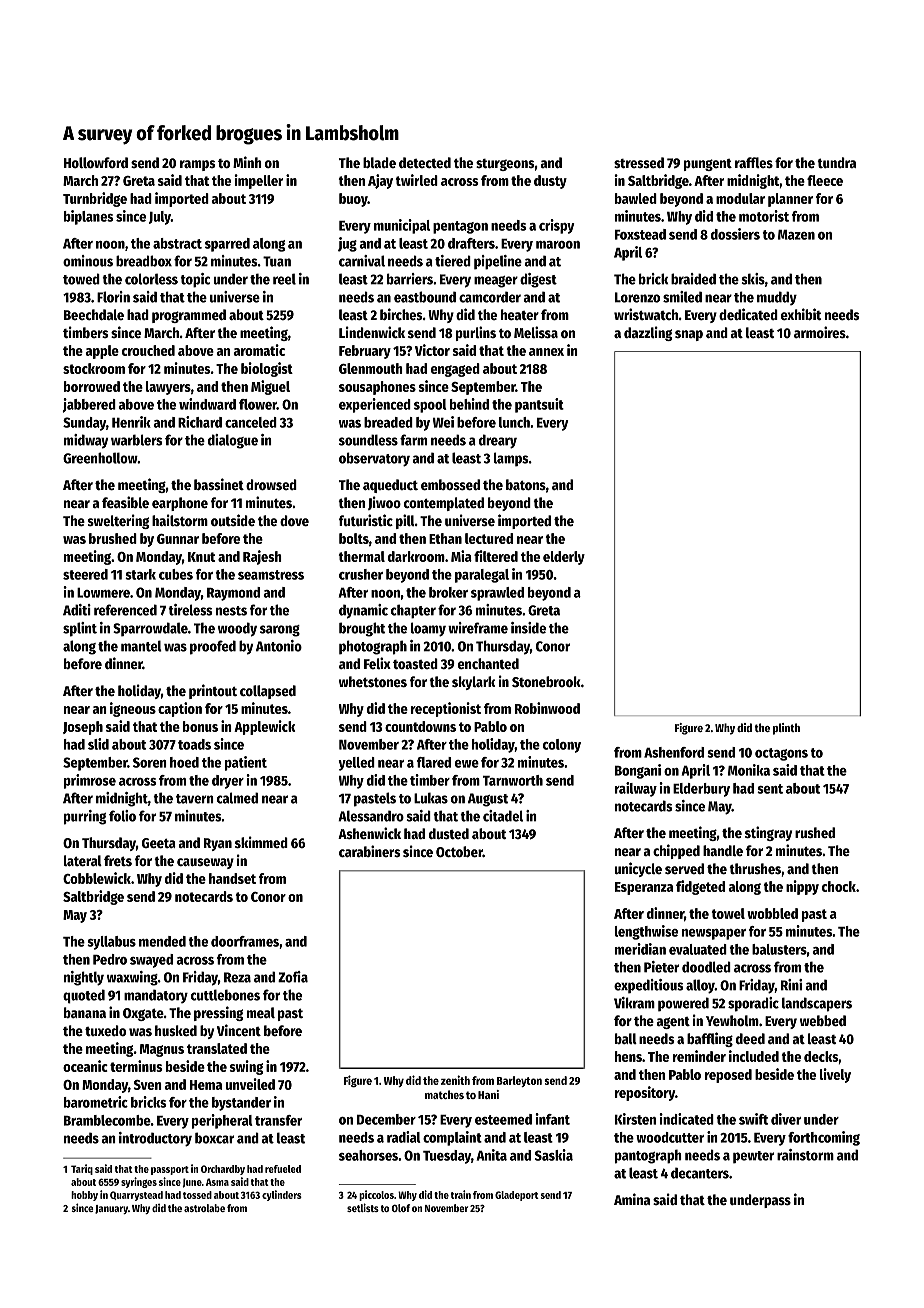 The width and height of the page is (924, 1308). What do you see at coordinates (386, 1119) in the page?
I see `December` at bounding box center [386, 1119].
